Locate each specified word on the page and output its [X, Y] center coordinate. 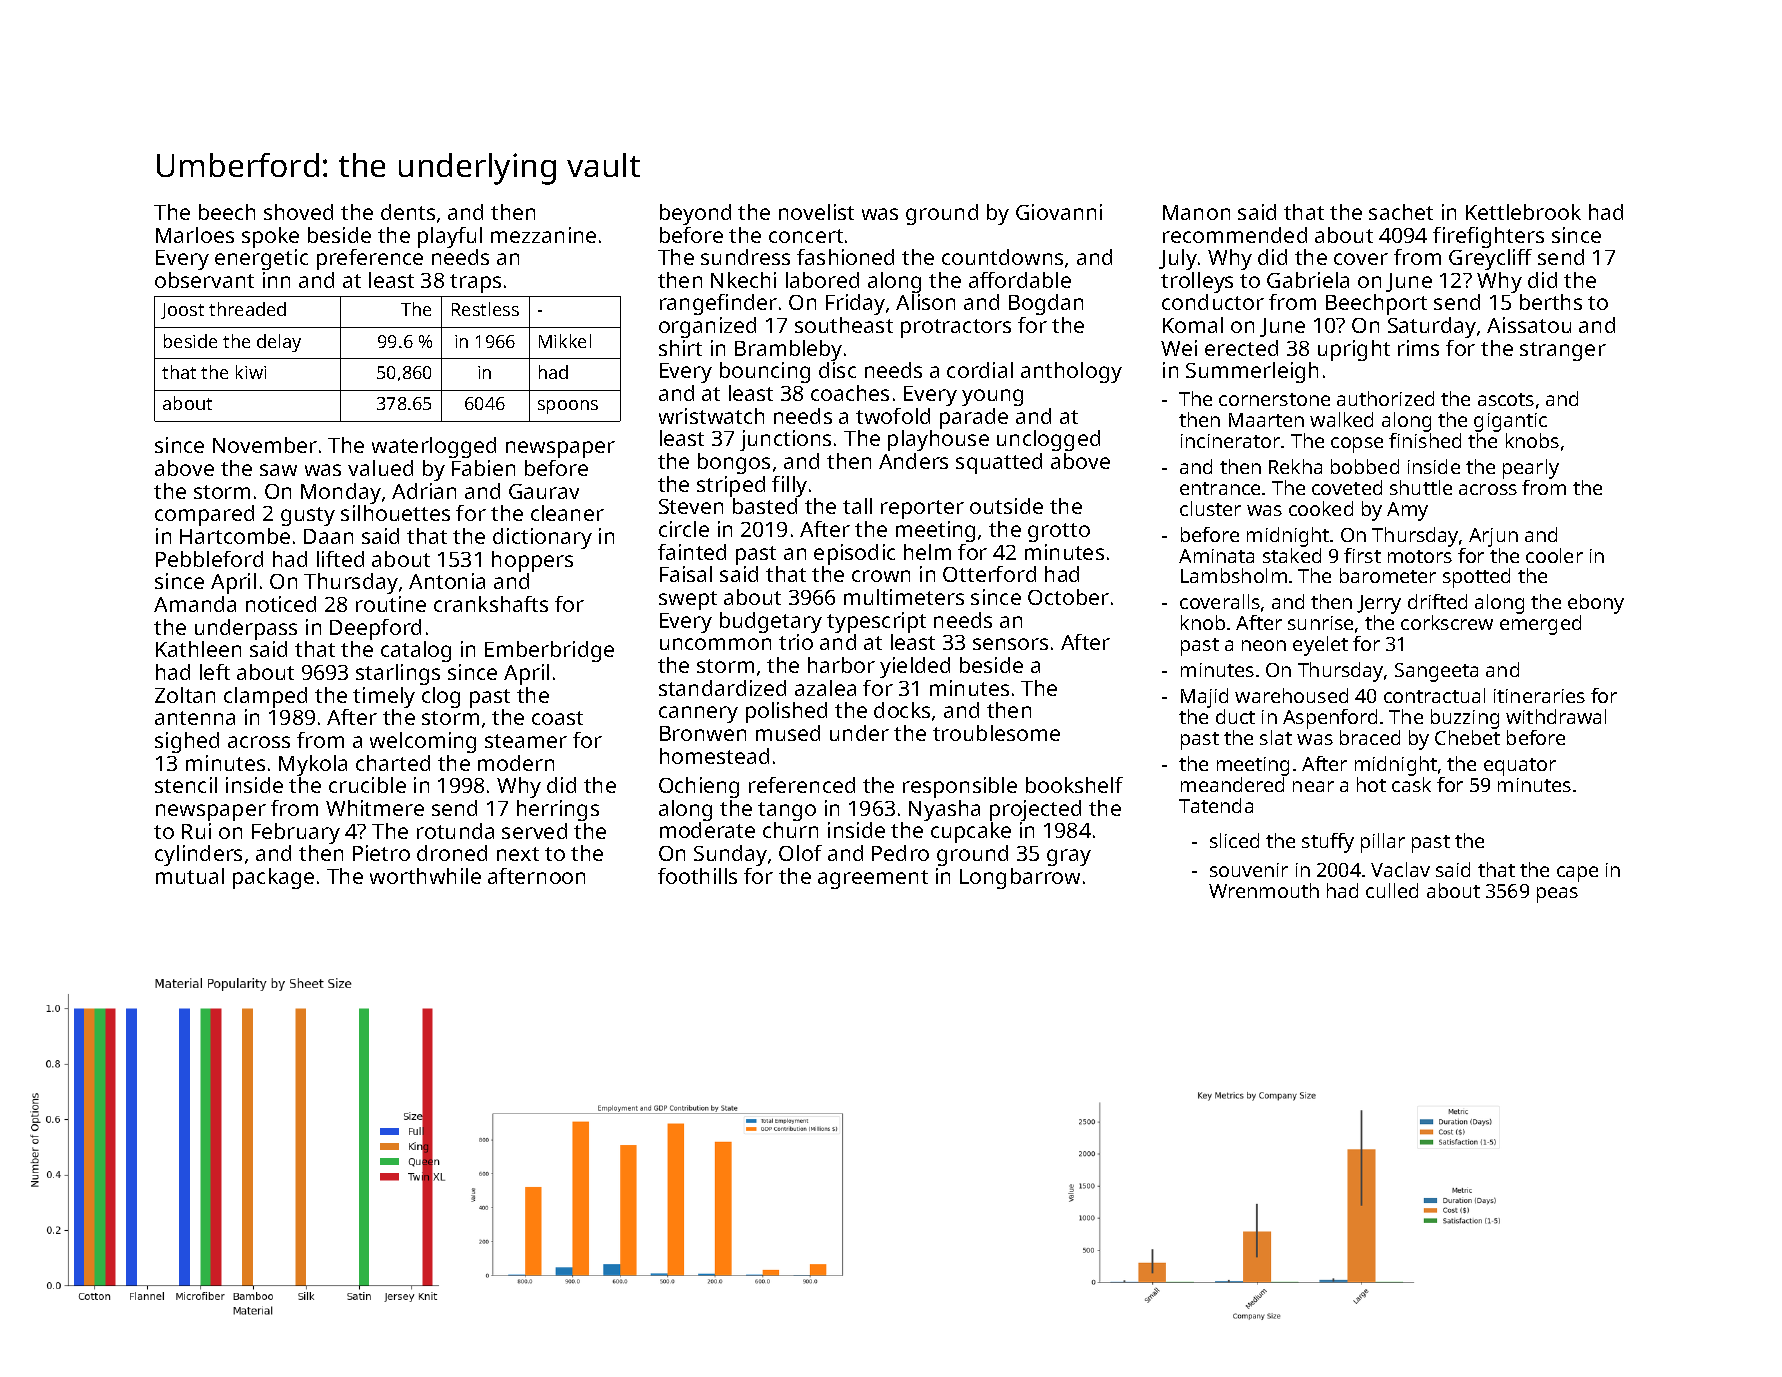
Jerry [1379, 604]
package [273, 878]
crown [881, 576]
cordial [980, 370]
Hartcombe [235, 536]
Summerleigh [1252, 372]
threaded [247, 309]
